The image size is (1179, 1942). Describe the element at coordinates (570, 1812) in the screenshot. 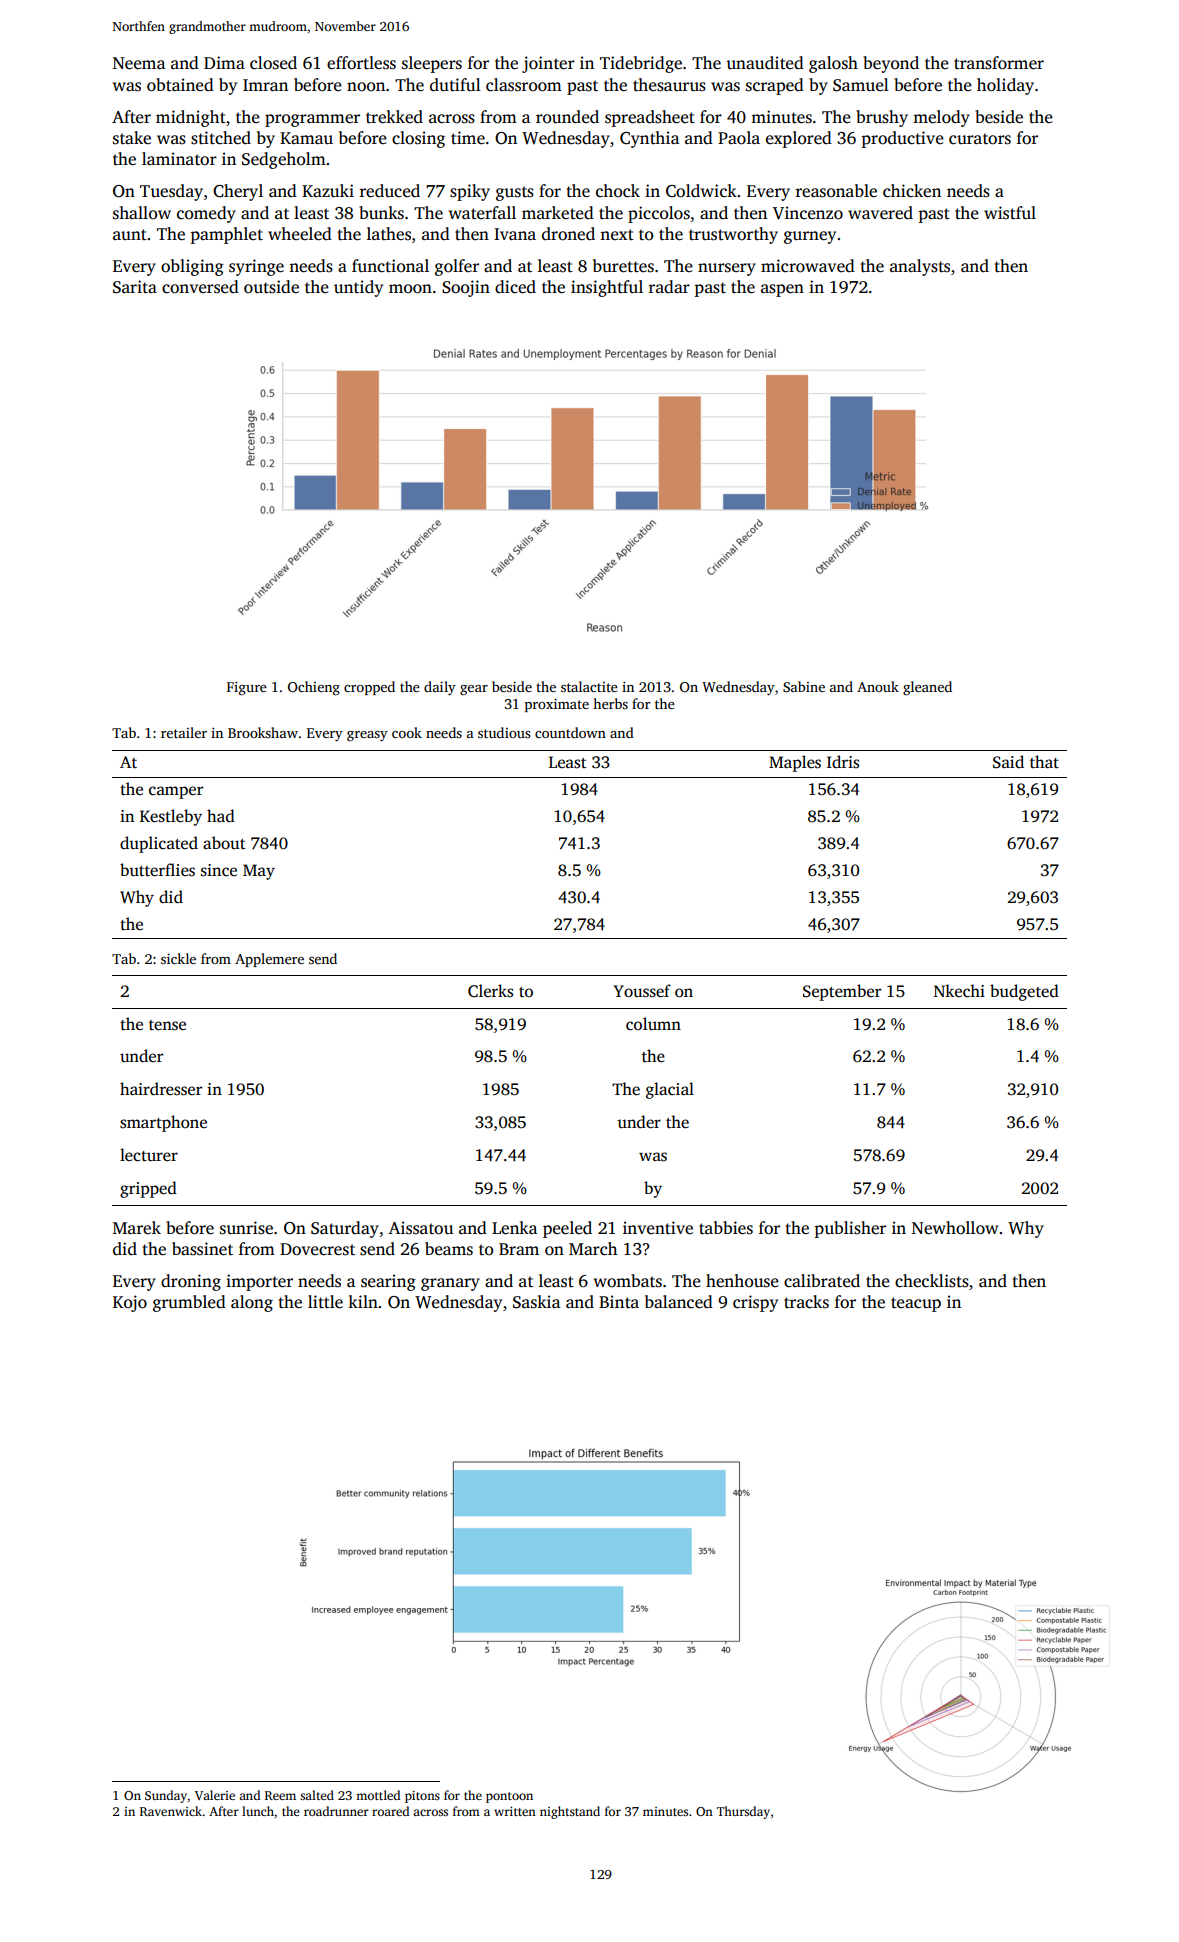

I see `nightstand` at that location.
